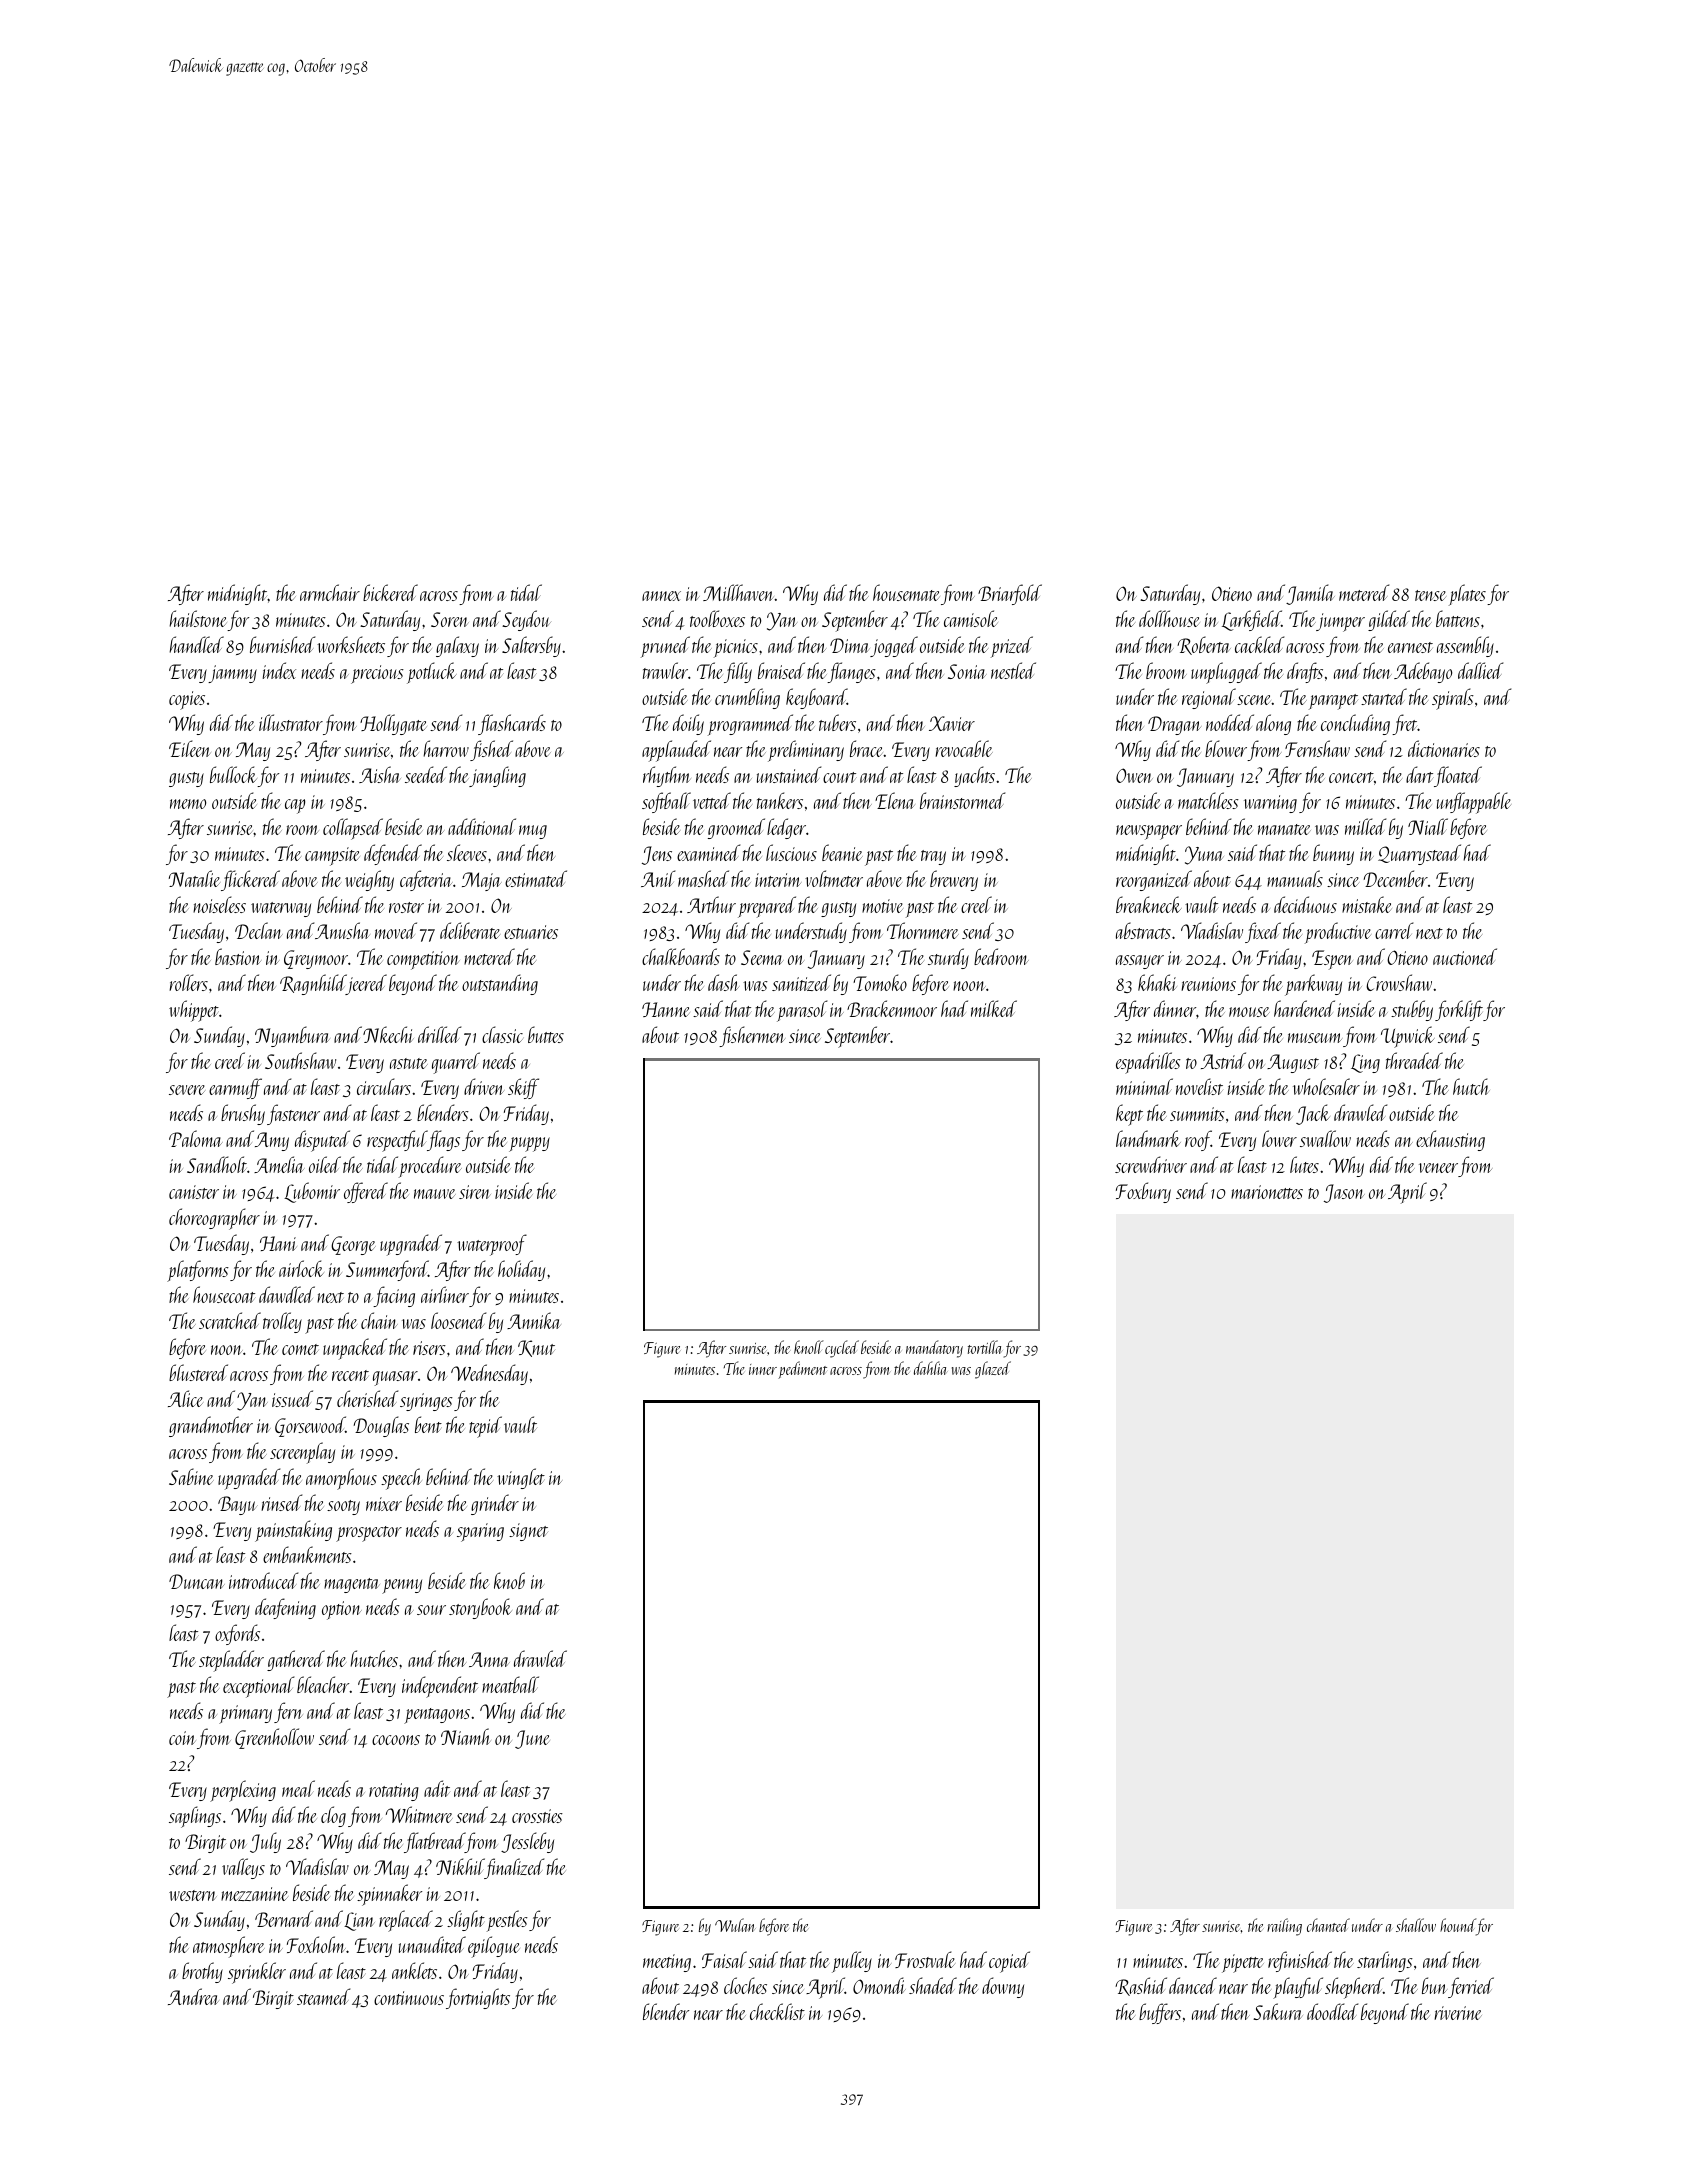 This screenshot has width=1683, height=2178. Describe the element at coordinates (390, 592) in the screenshot. I see `bickered` at that location.
